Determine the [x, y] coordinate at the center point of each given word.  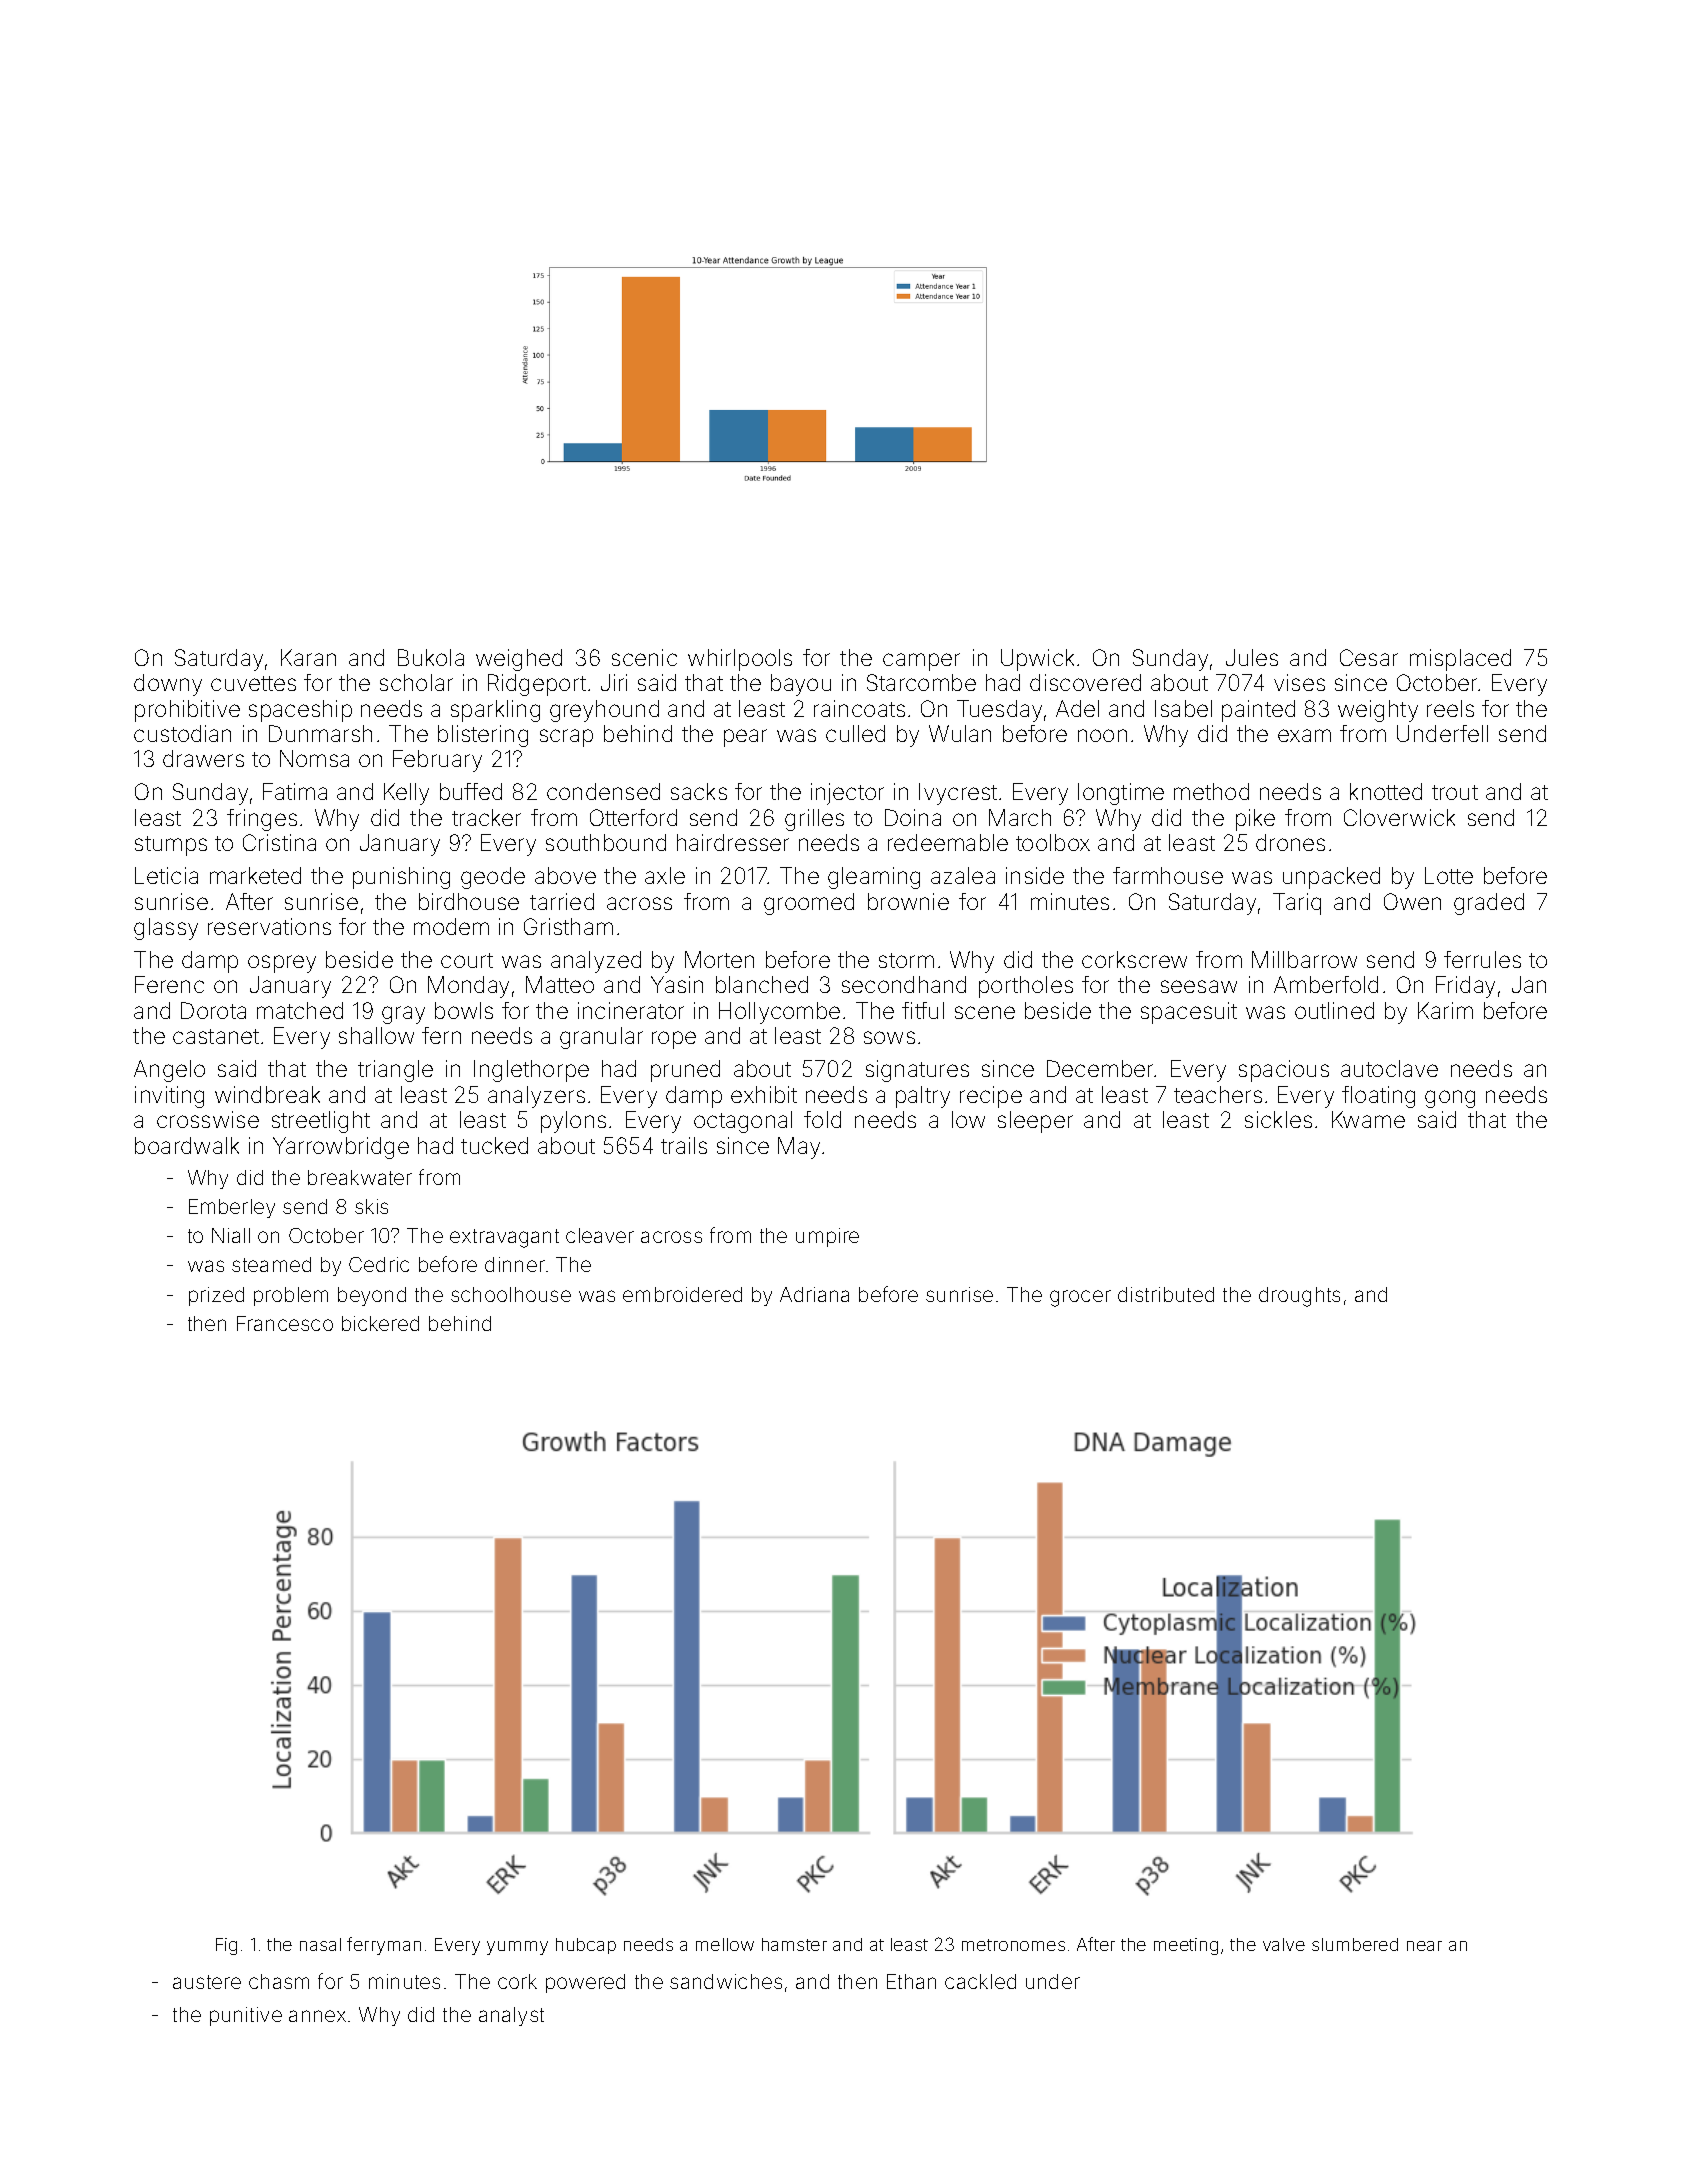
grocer [1080, 1298]
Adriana [814, 1294]
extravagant [504, 1238]
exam [1304, 735]
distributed [1166, 1294]
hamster [794, 1944]
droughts [1299, 1297]
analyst [511, 2016]
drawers [203, 758]
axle [665, 875]
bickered [380, 1323]
